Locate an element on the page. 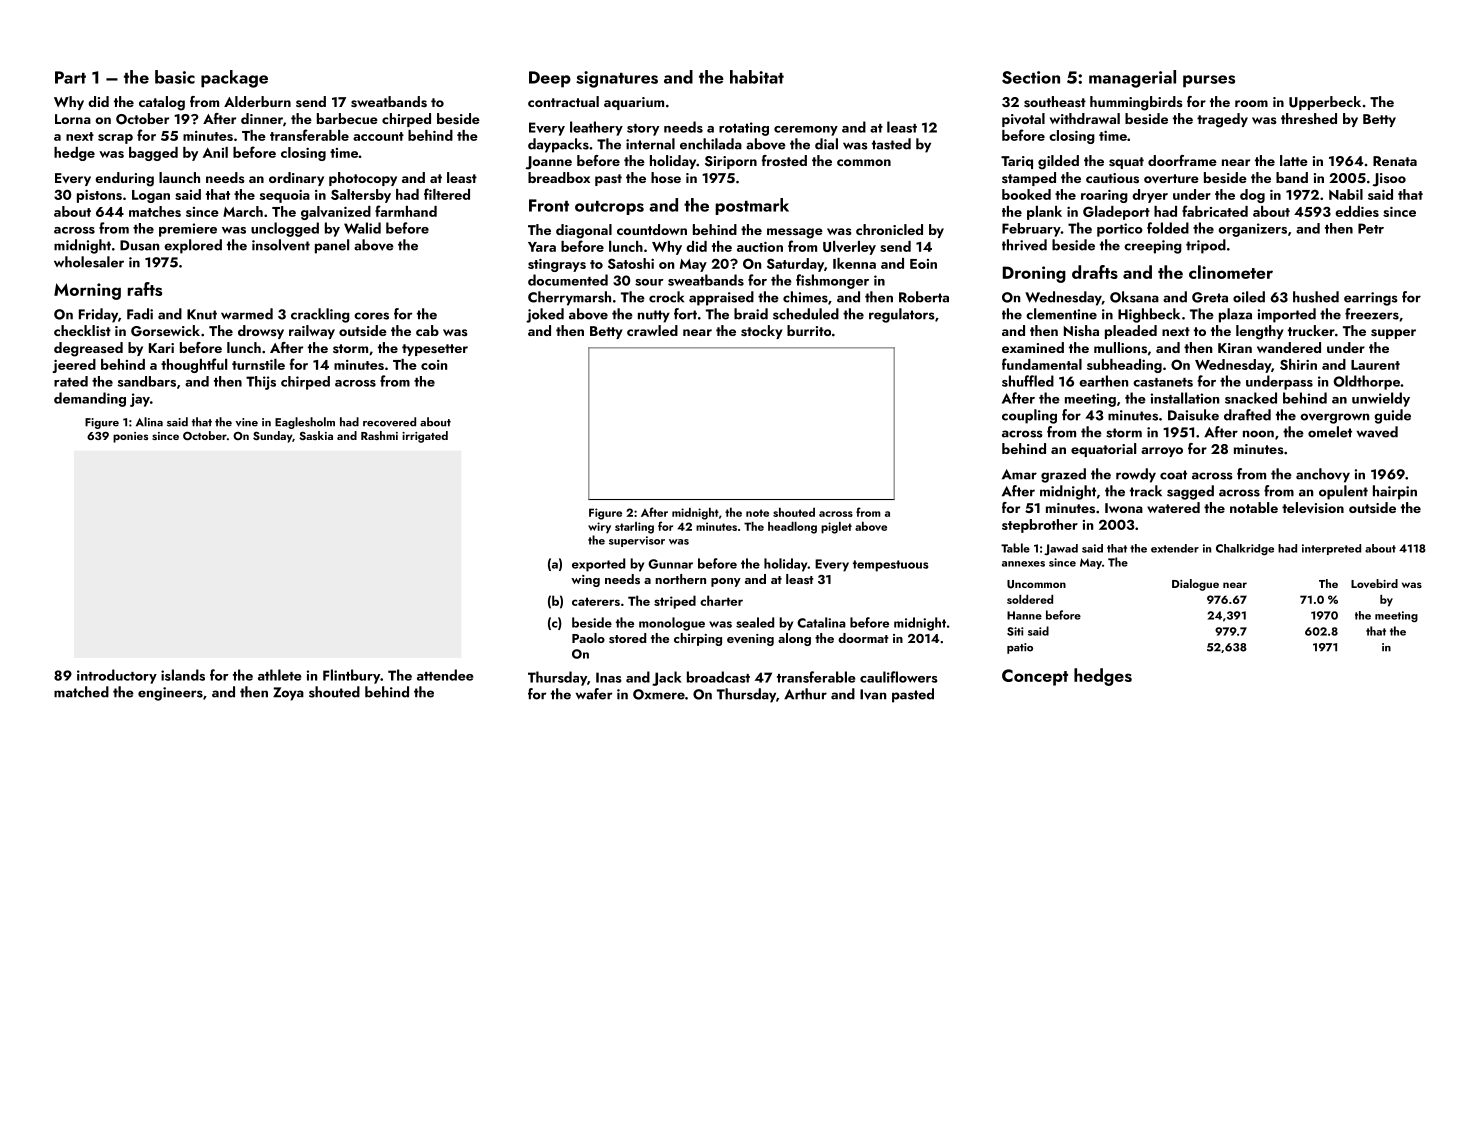 The height and width of the image is (1146, 1483). Walid is located at coordinates (362, 228).
